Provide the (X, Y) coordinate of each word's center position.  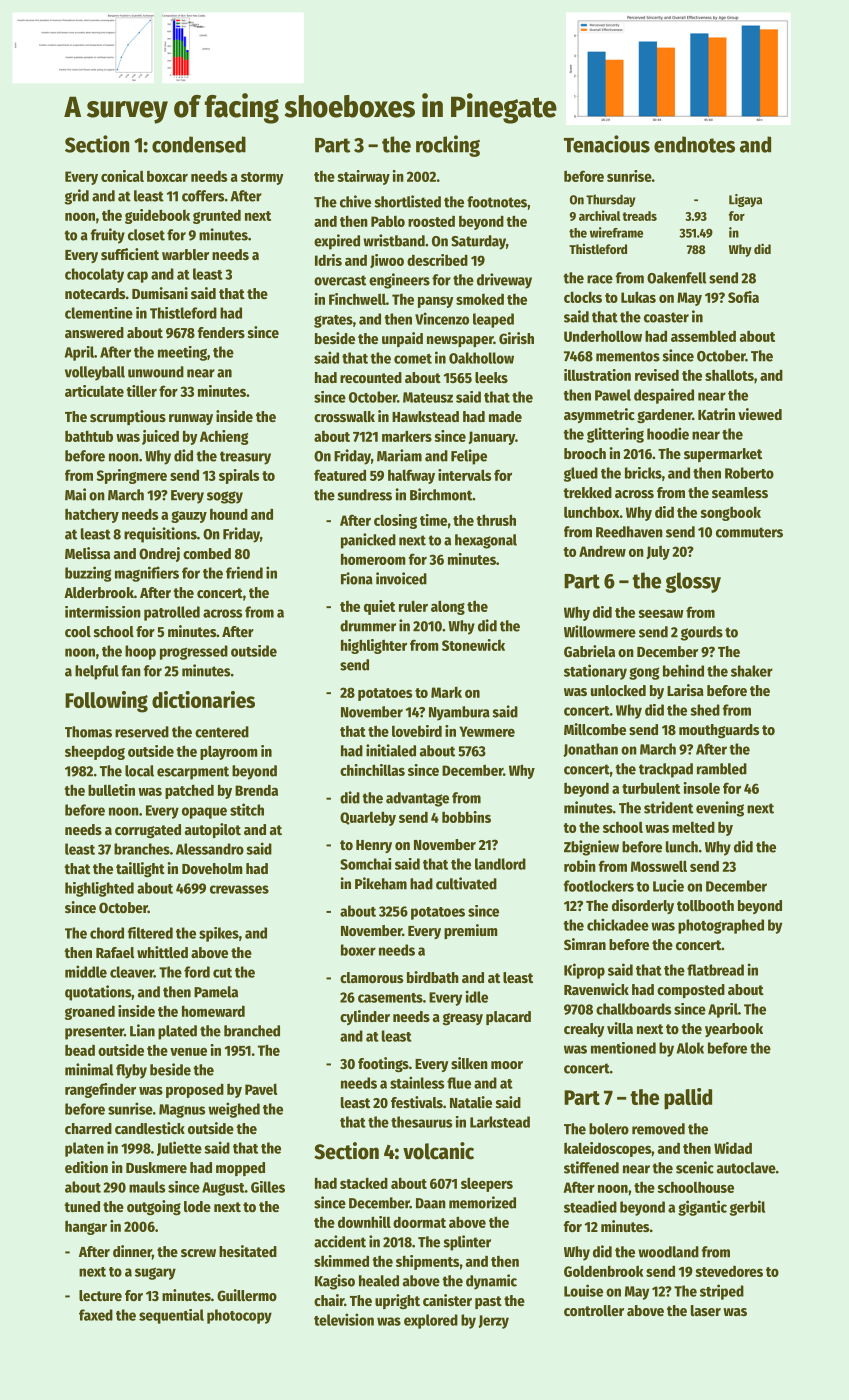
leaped (493, 320)
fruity (108, 236)
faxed (96, 1315)
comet (413, 359)
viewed (760, 414)
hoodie (668, 433)
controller (594, 1310)
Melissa (87, 553)
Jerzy (493, 1322)
